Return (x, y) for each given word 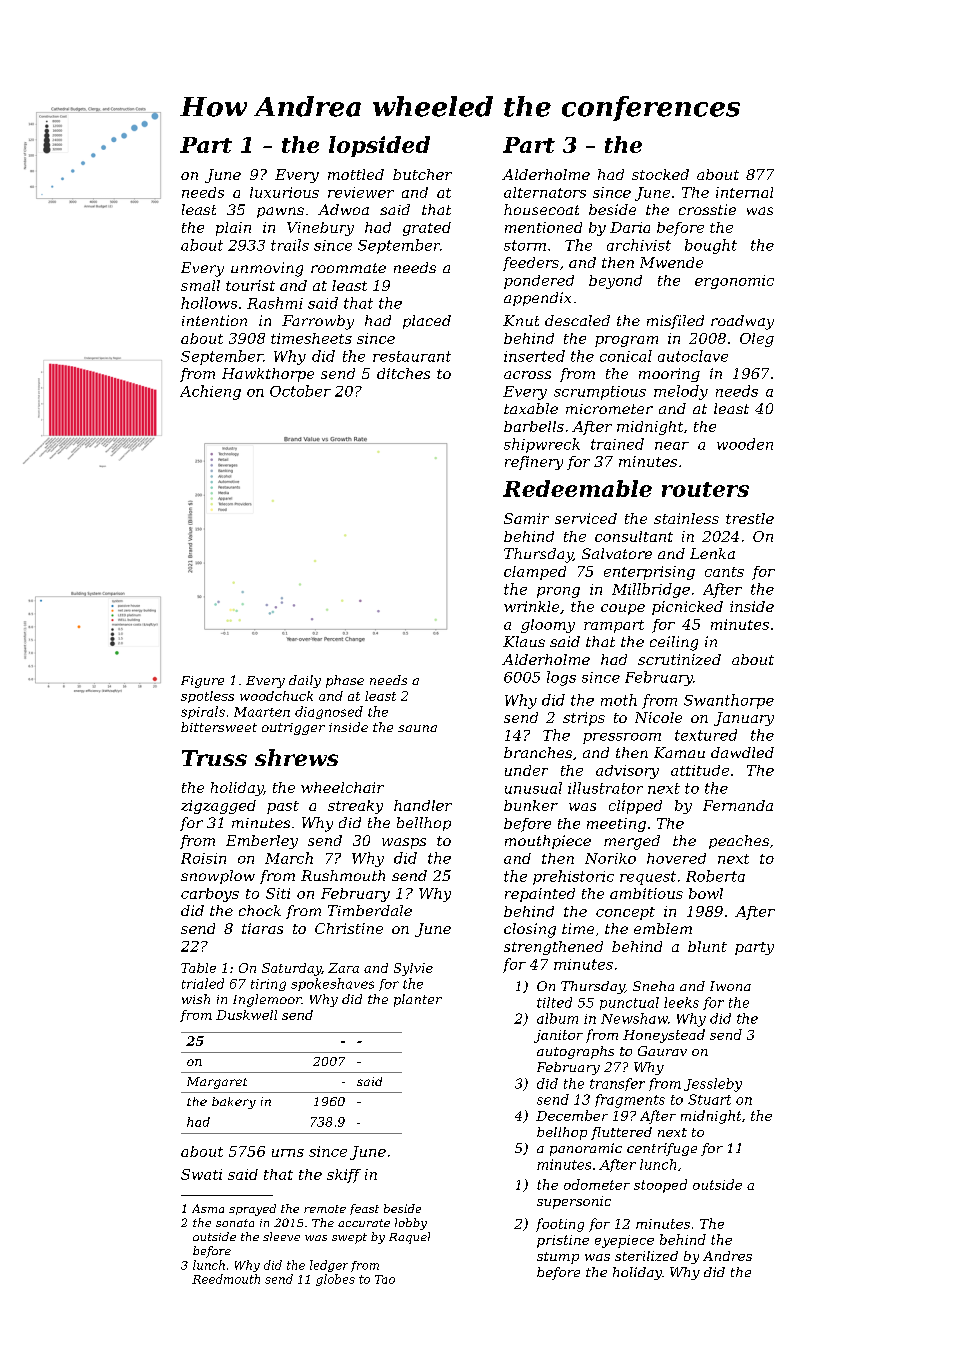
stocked (660, 174)
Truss (214, 758)
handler (423, 805)
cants (724, 572)
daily (305, 681)
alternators (545, 192)
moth (619, 700)
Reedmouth (226, 1279)
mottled (356, 174)
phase (345, 681)
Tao (385, 1279)
